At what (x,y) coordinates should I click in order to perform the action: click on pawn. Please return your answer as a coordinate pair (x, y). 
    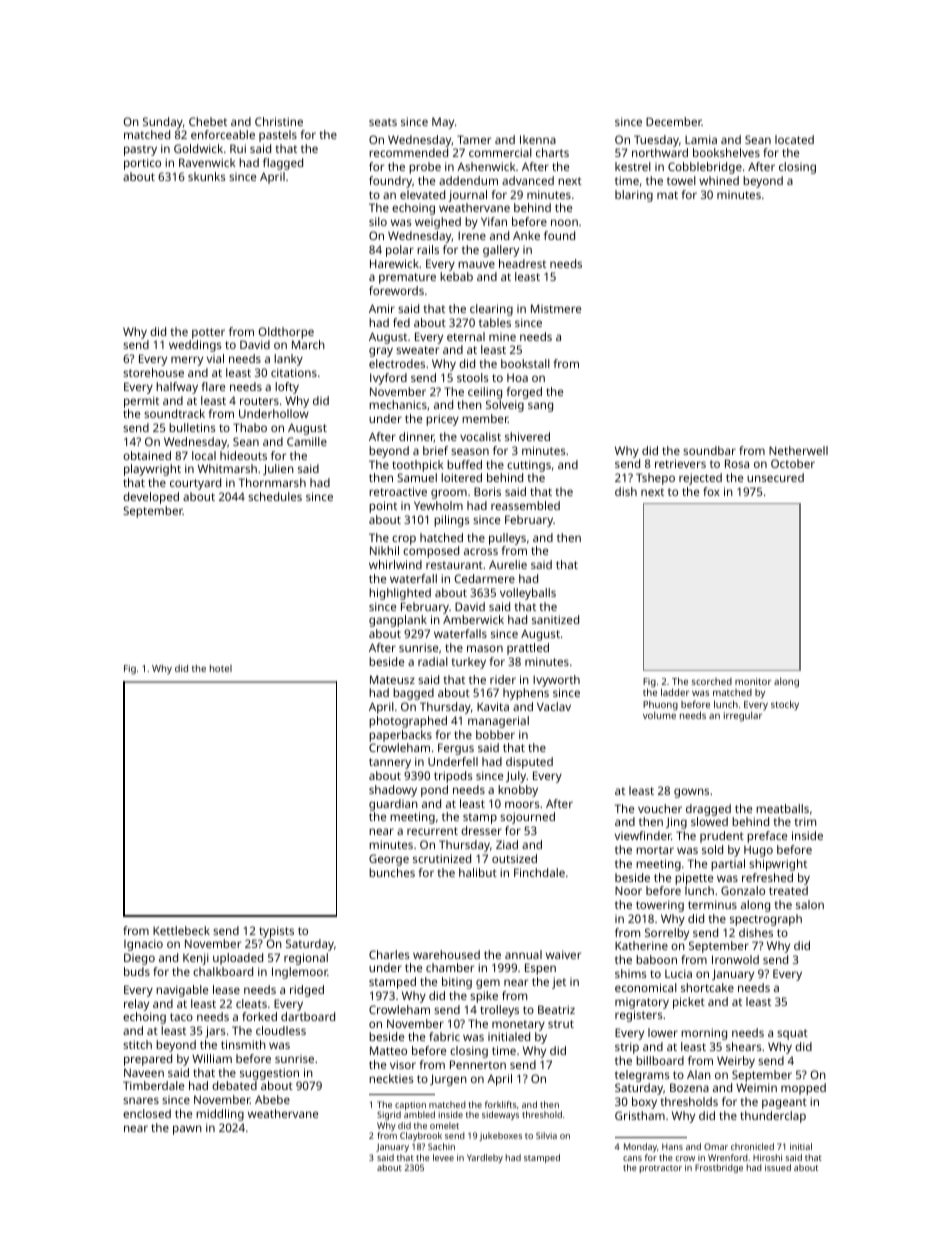
    Looking at the image, I should click on (187, 1130).
